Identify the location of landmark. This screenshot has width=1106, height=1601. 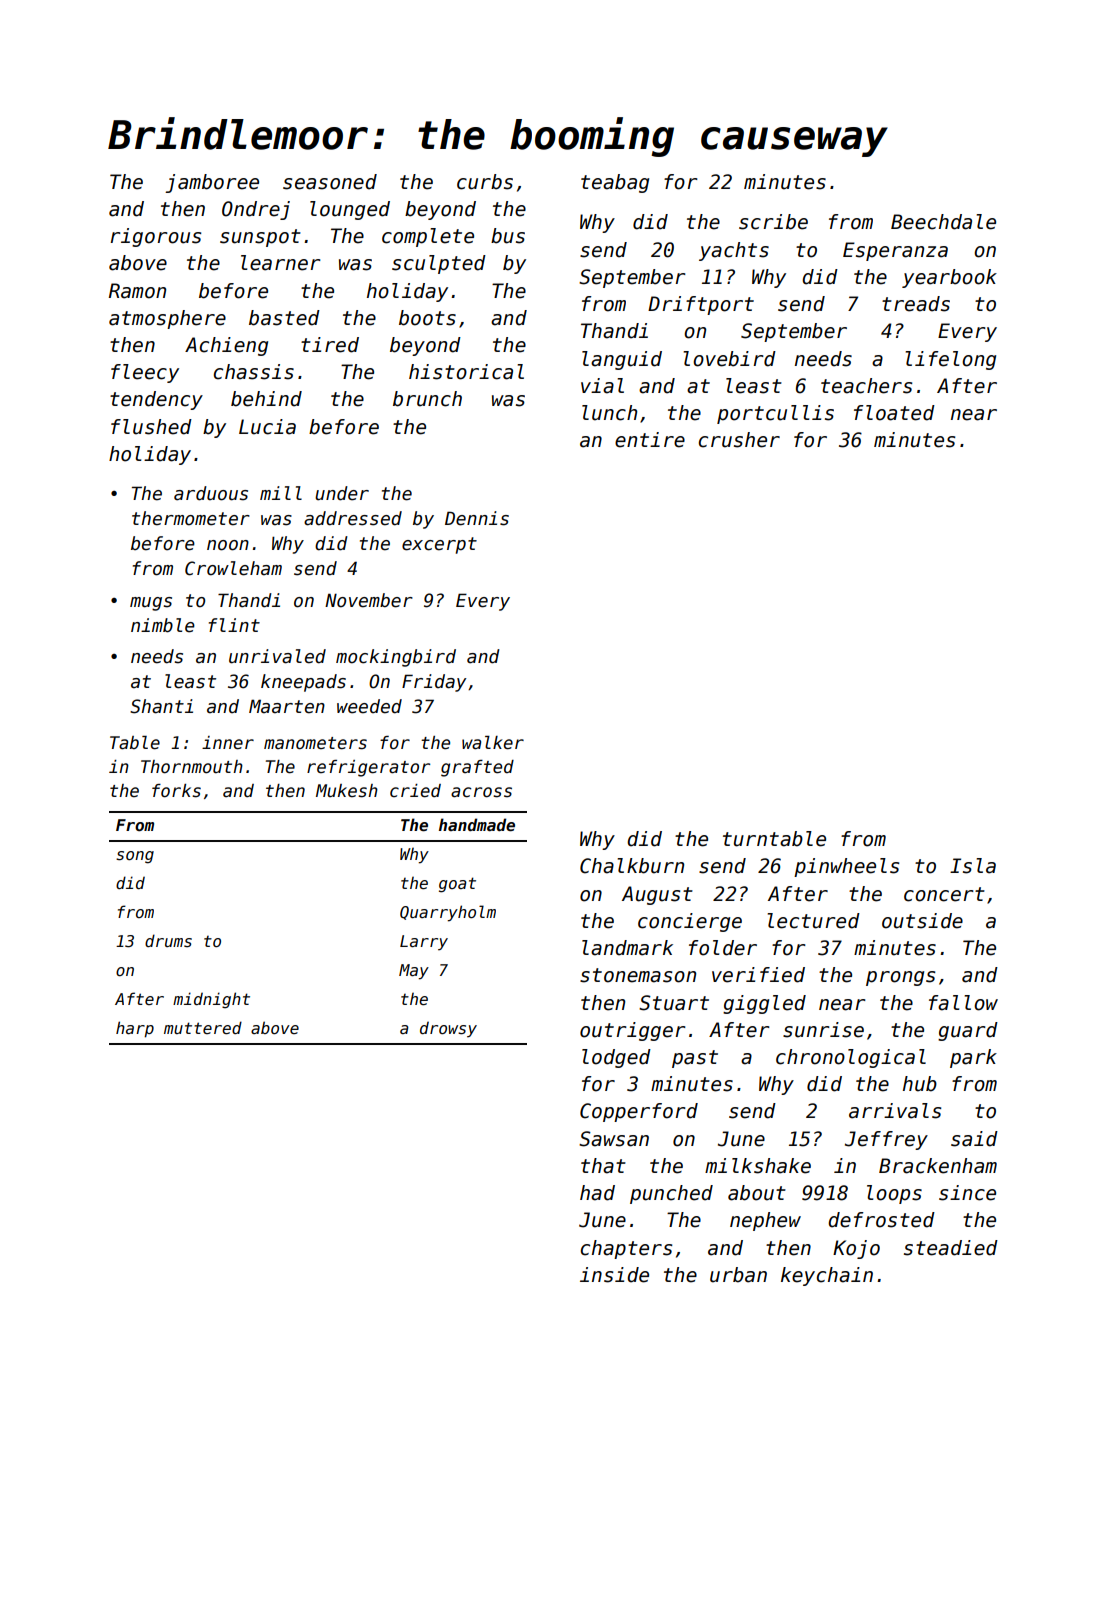
(627, 948).
